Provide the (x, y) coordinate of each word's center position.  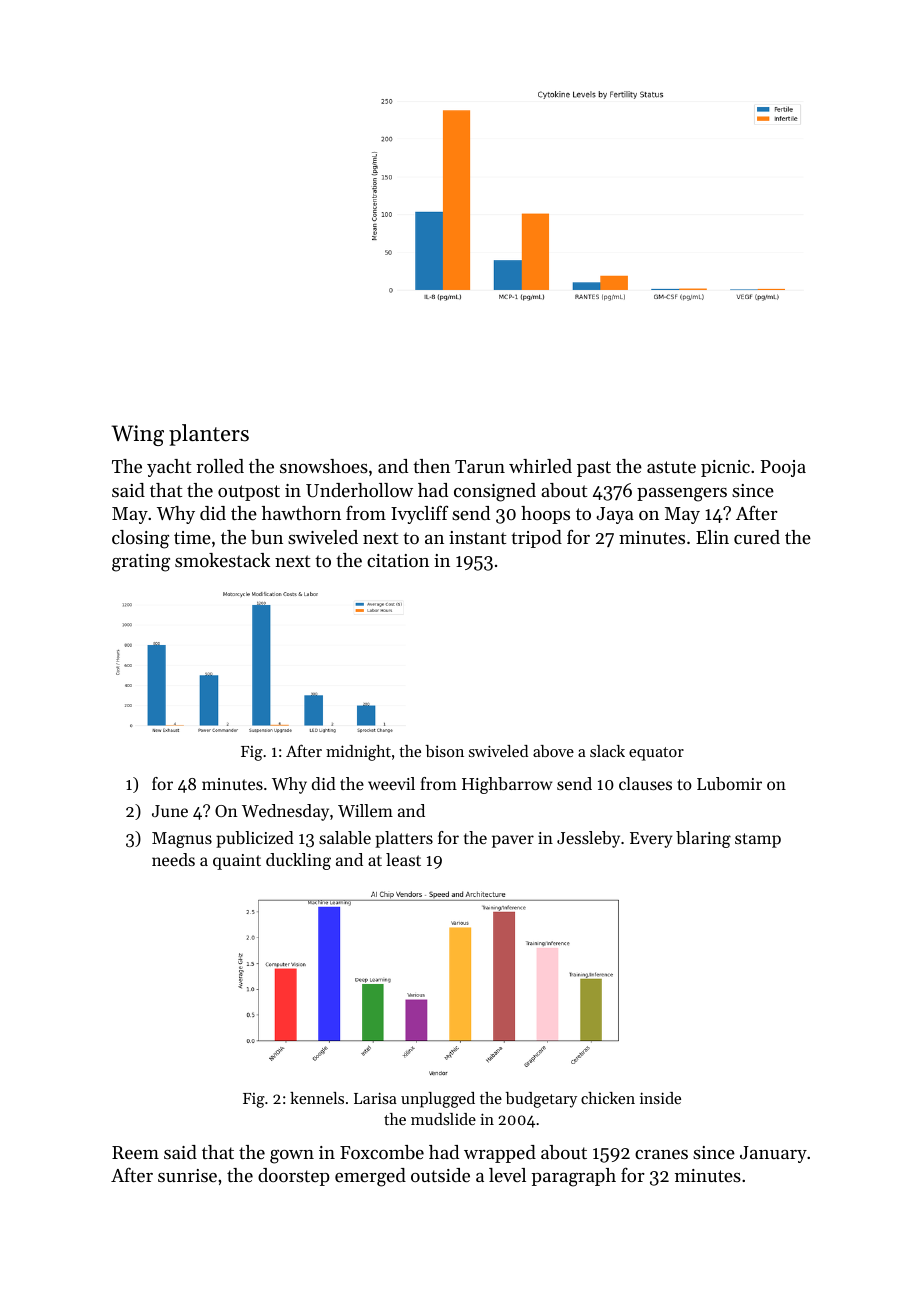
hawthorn (301, 513)
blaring (703, 839)
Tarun (480, 466)
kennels (317, 1098)
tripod (536, 539)
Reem (135, 1152)
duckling (298, 861)
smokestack (222, 560)
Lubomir (729, 783)
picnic (725, 468)
